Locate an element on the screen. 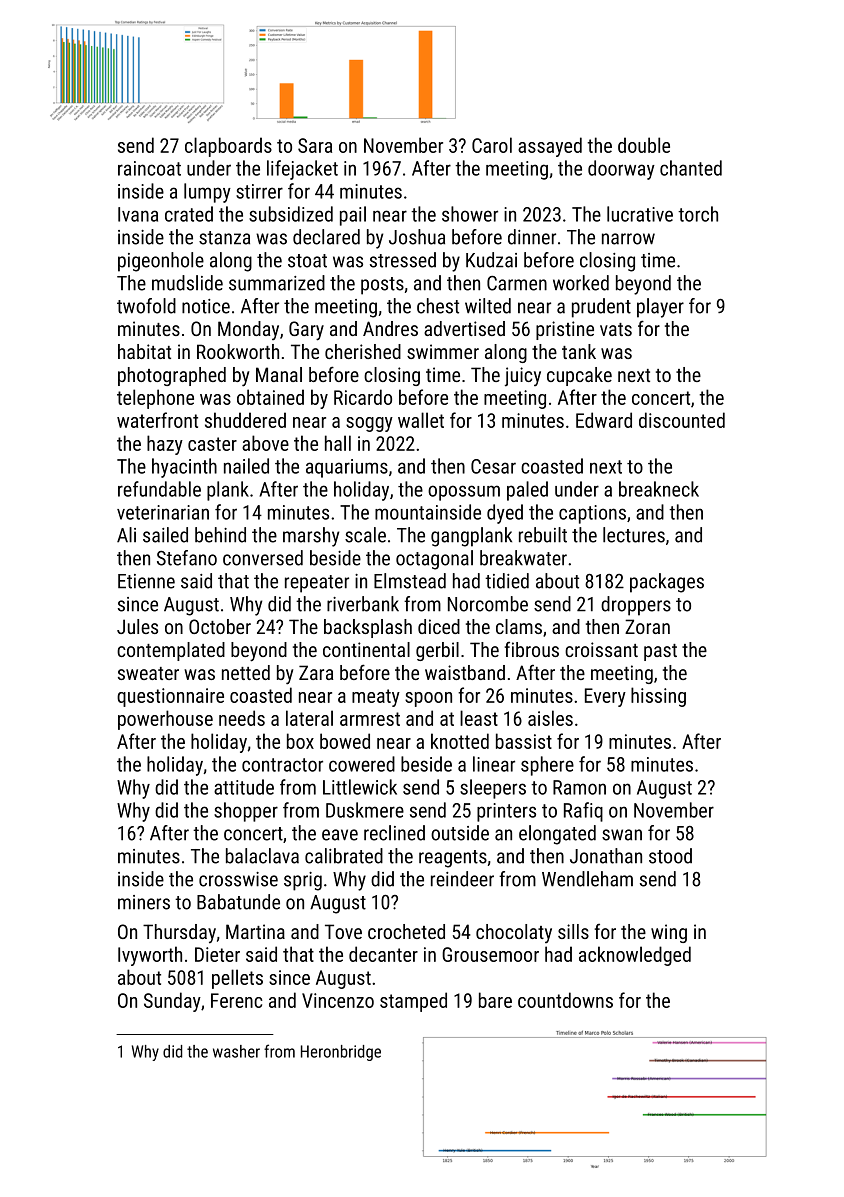 The image size is (844, 1197). repeater is located at coordinates (317, 584).
